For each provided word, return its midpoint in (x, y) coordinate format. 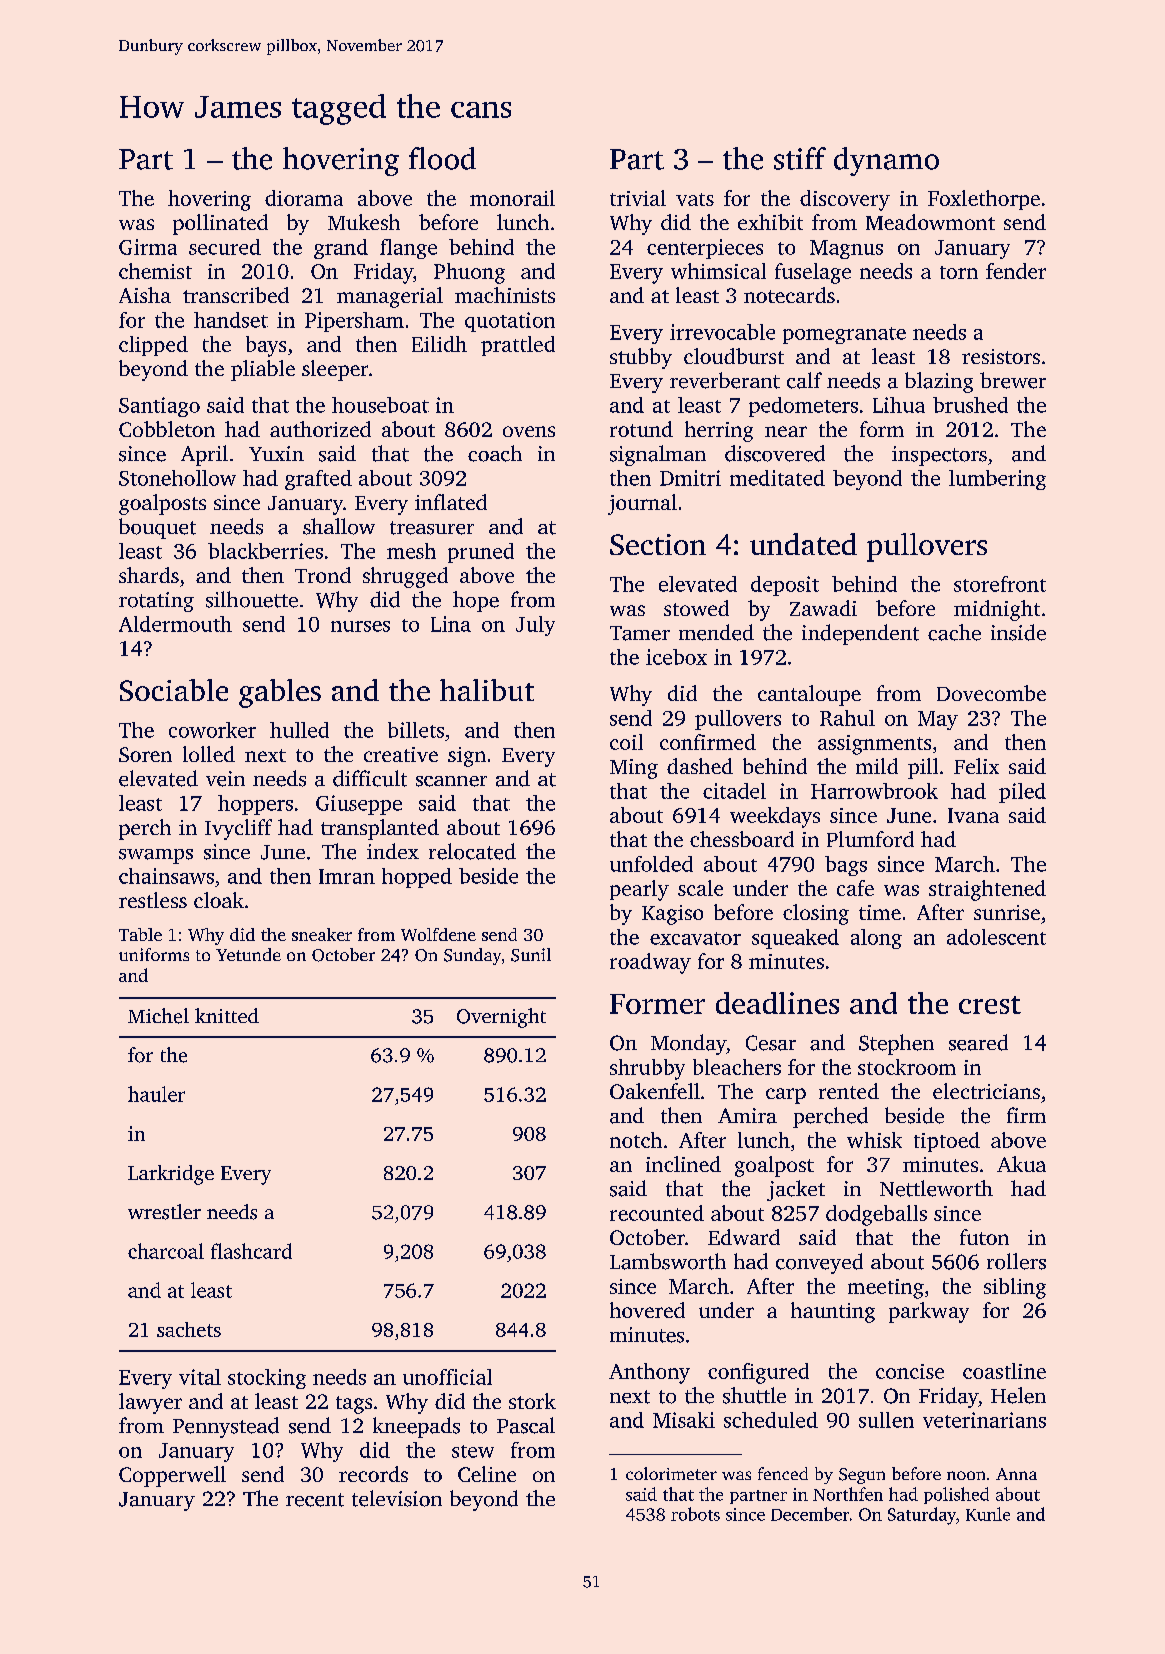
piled (1022, 793)
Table (140, 934)
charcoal (166, 1251)
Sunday (472, 956)
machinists (505, 295)
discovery (845, 200)
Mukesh (364, 222)
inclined (683, 1164)
